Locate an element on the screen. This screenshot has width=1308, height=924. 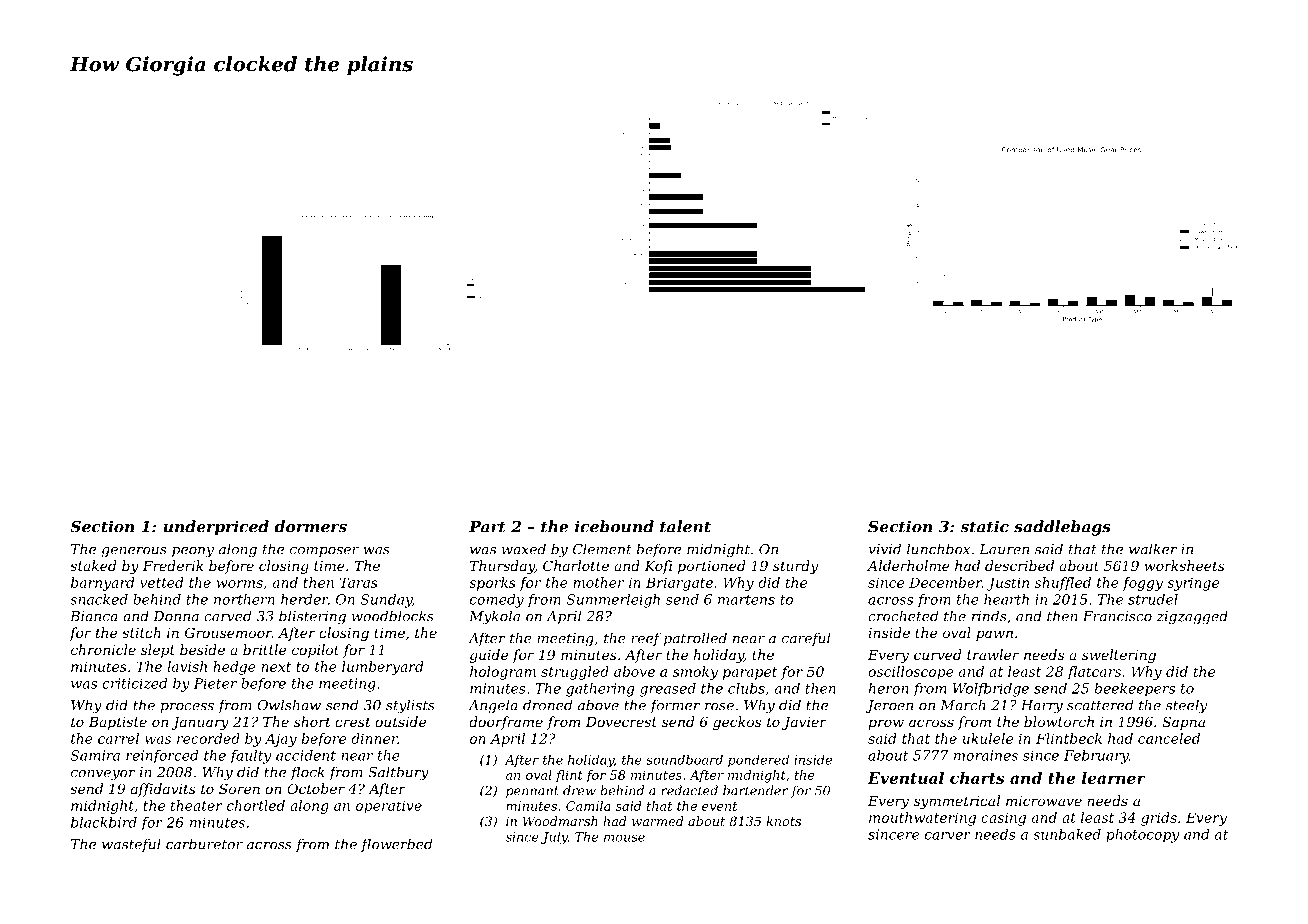
saddlebags is located at coordinates (1062, 528).
